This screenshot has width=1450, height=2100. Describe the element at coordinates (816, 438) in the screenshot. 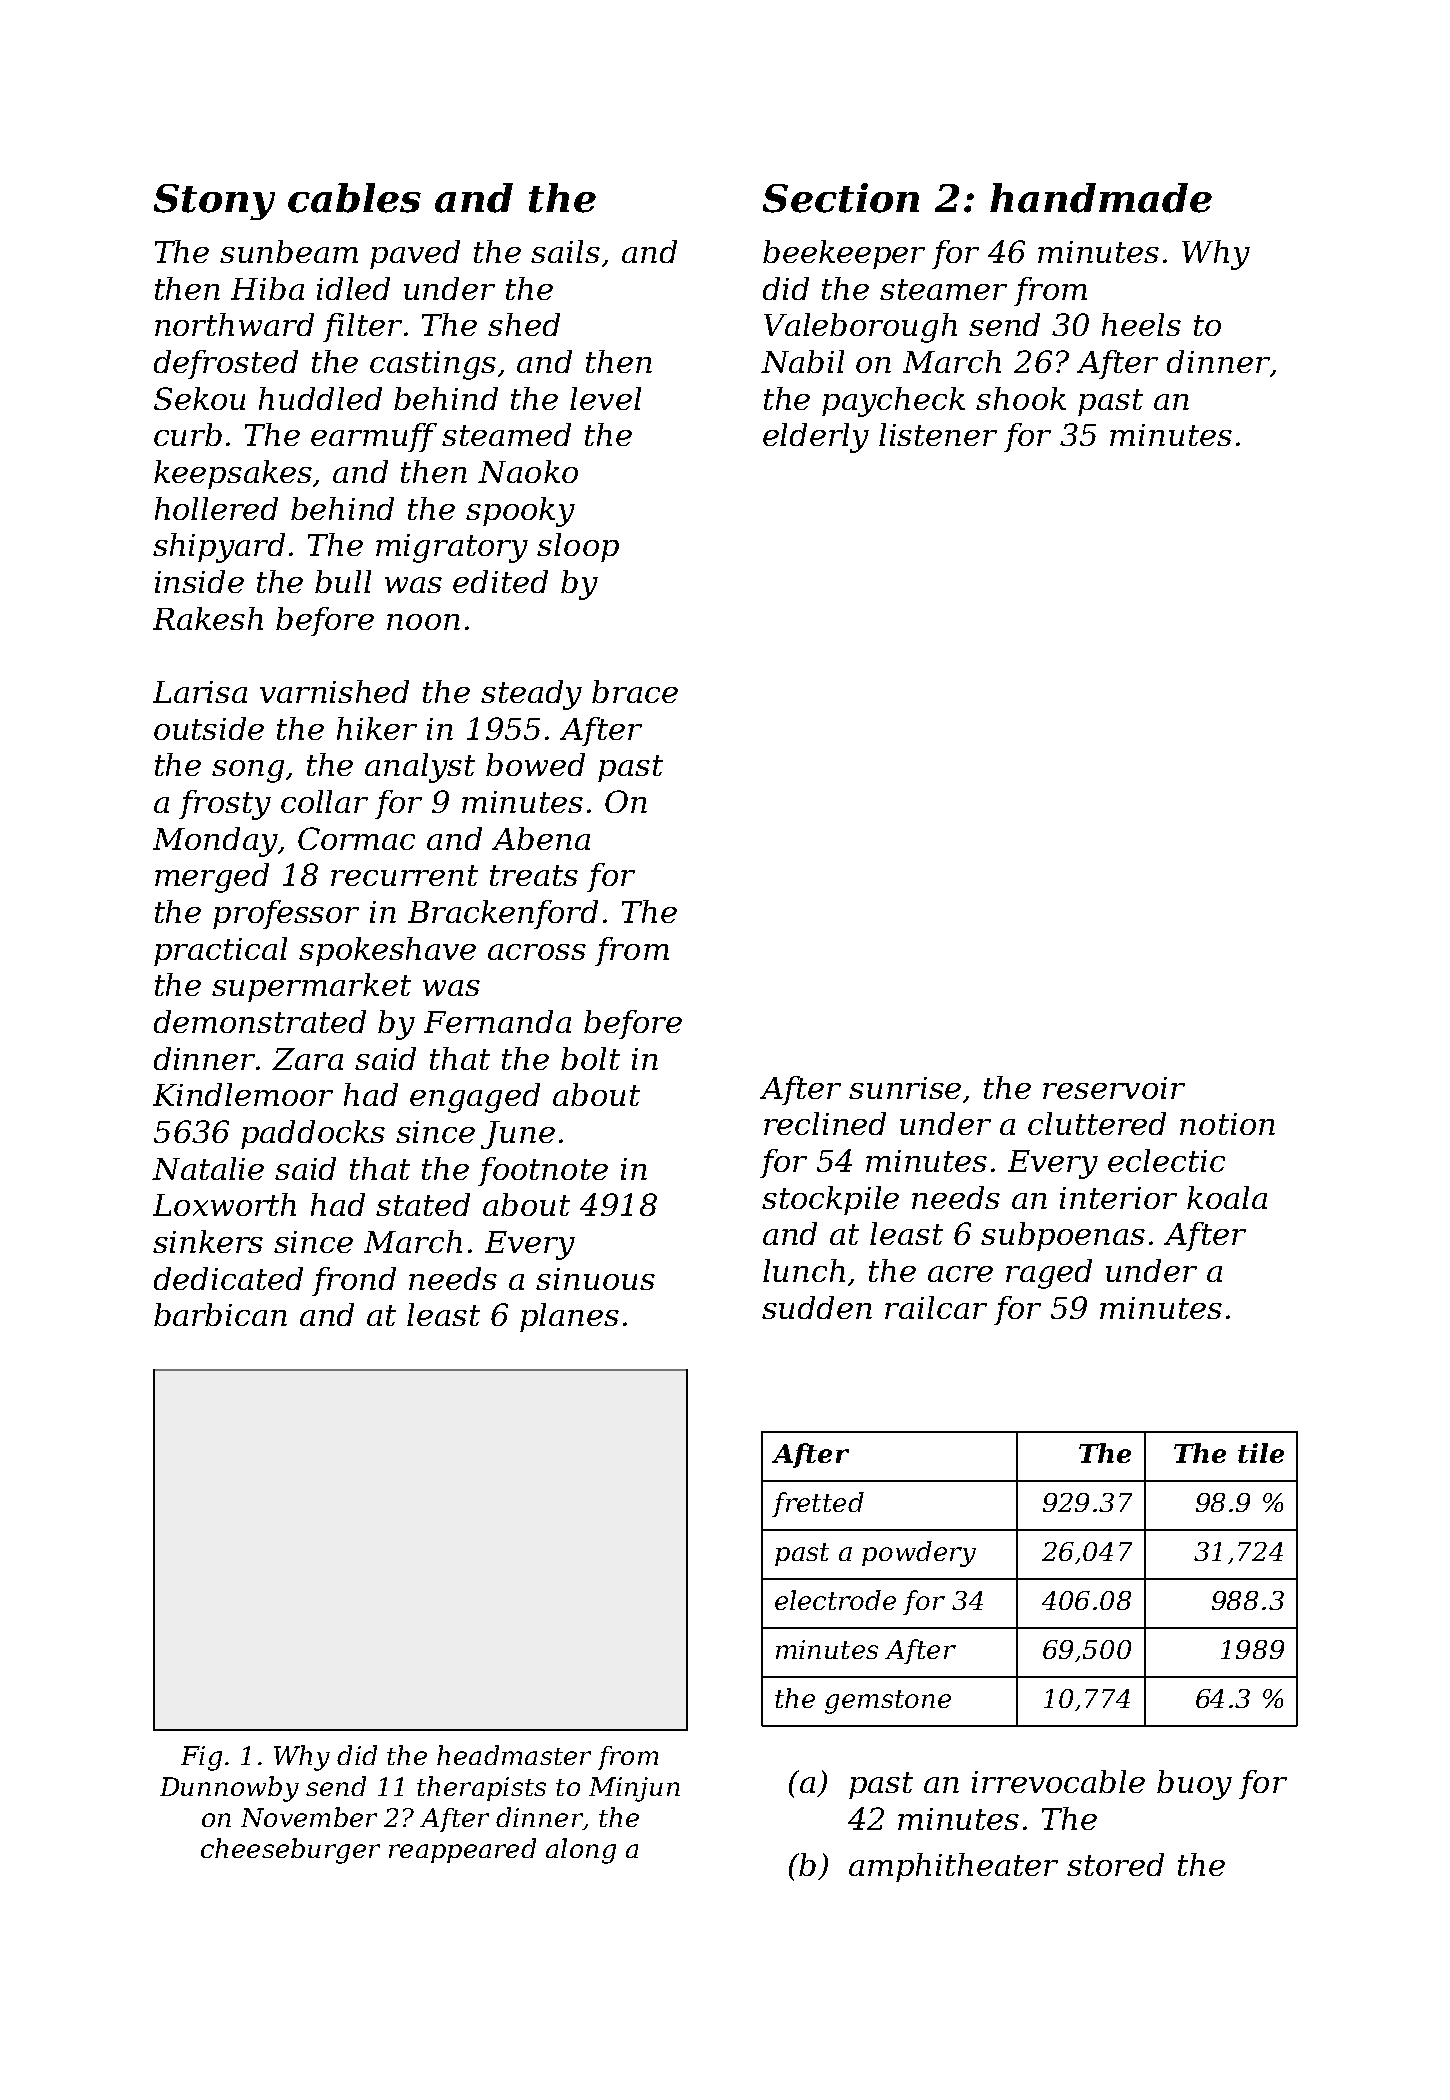

I see `elderly` at that location.
